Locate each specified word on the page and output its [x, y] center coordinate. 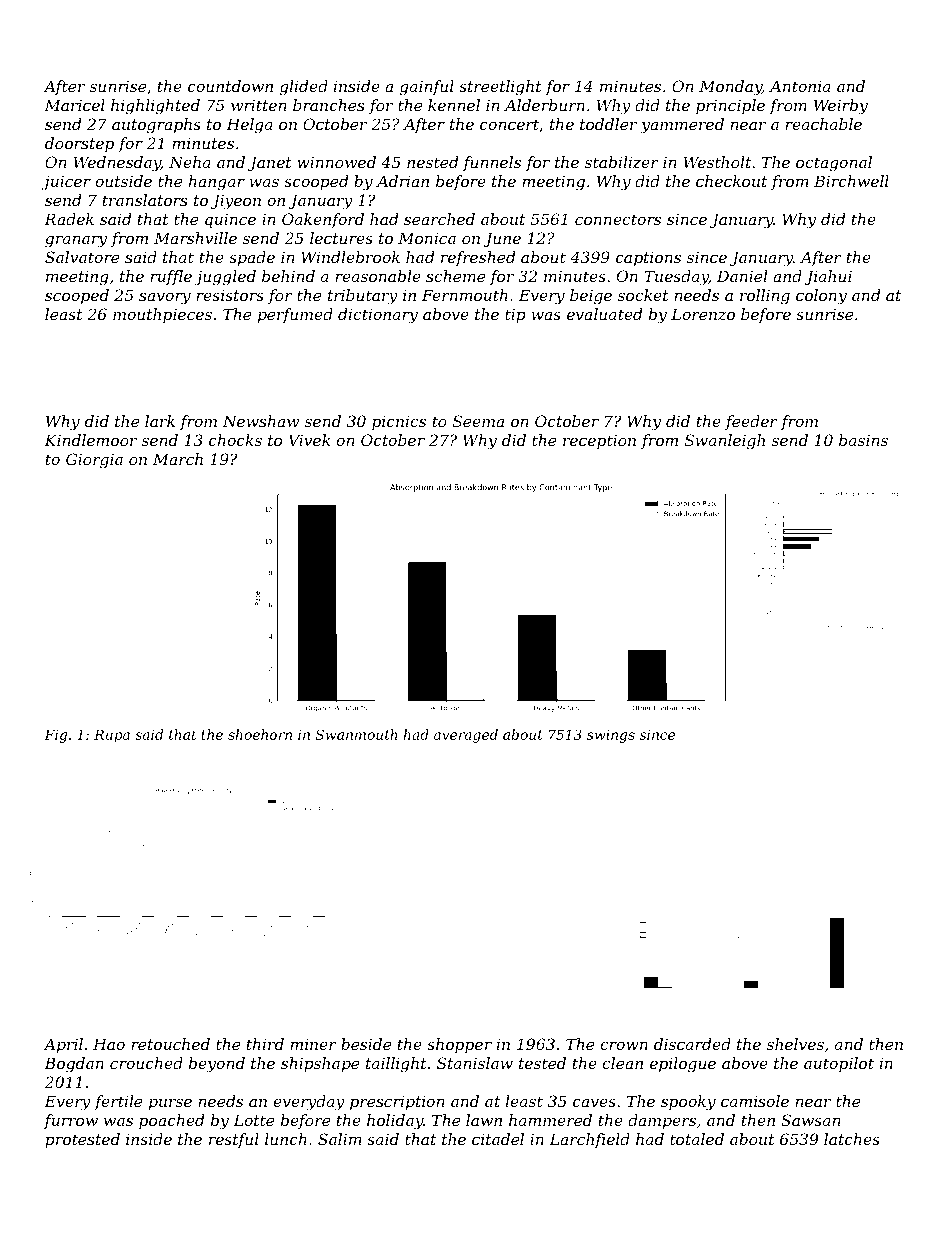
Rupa [112, 736]
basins [863, 440]
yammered [682, 126]
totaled [697, 1139]
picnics [399, 422]
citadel [498, 1139]
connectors [618, 219]
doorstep [79, 144]
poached [171, 1121]
